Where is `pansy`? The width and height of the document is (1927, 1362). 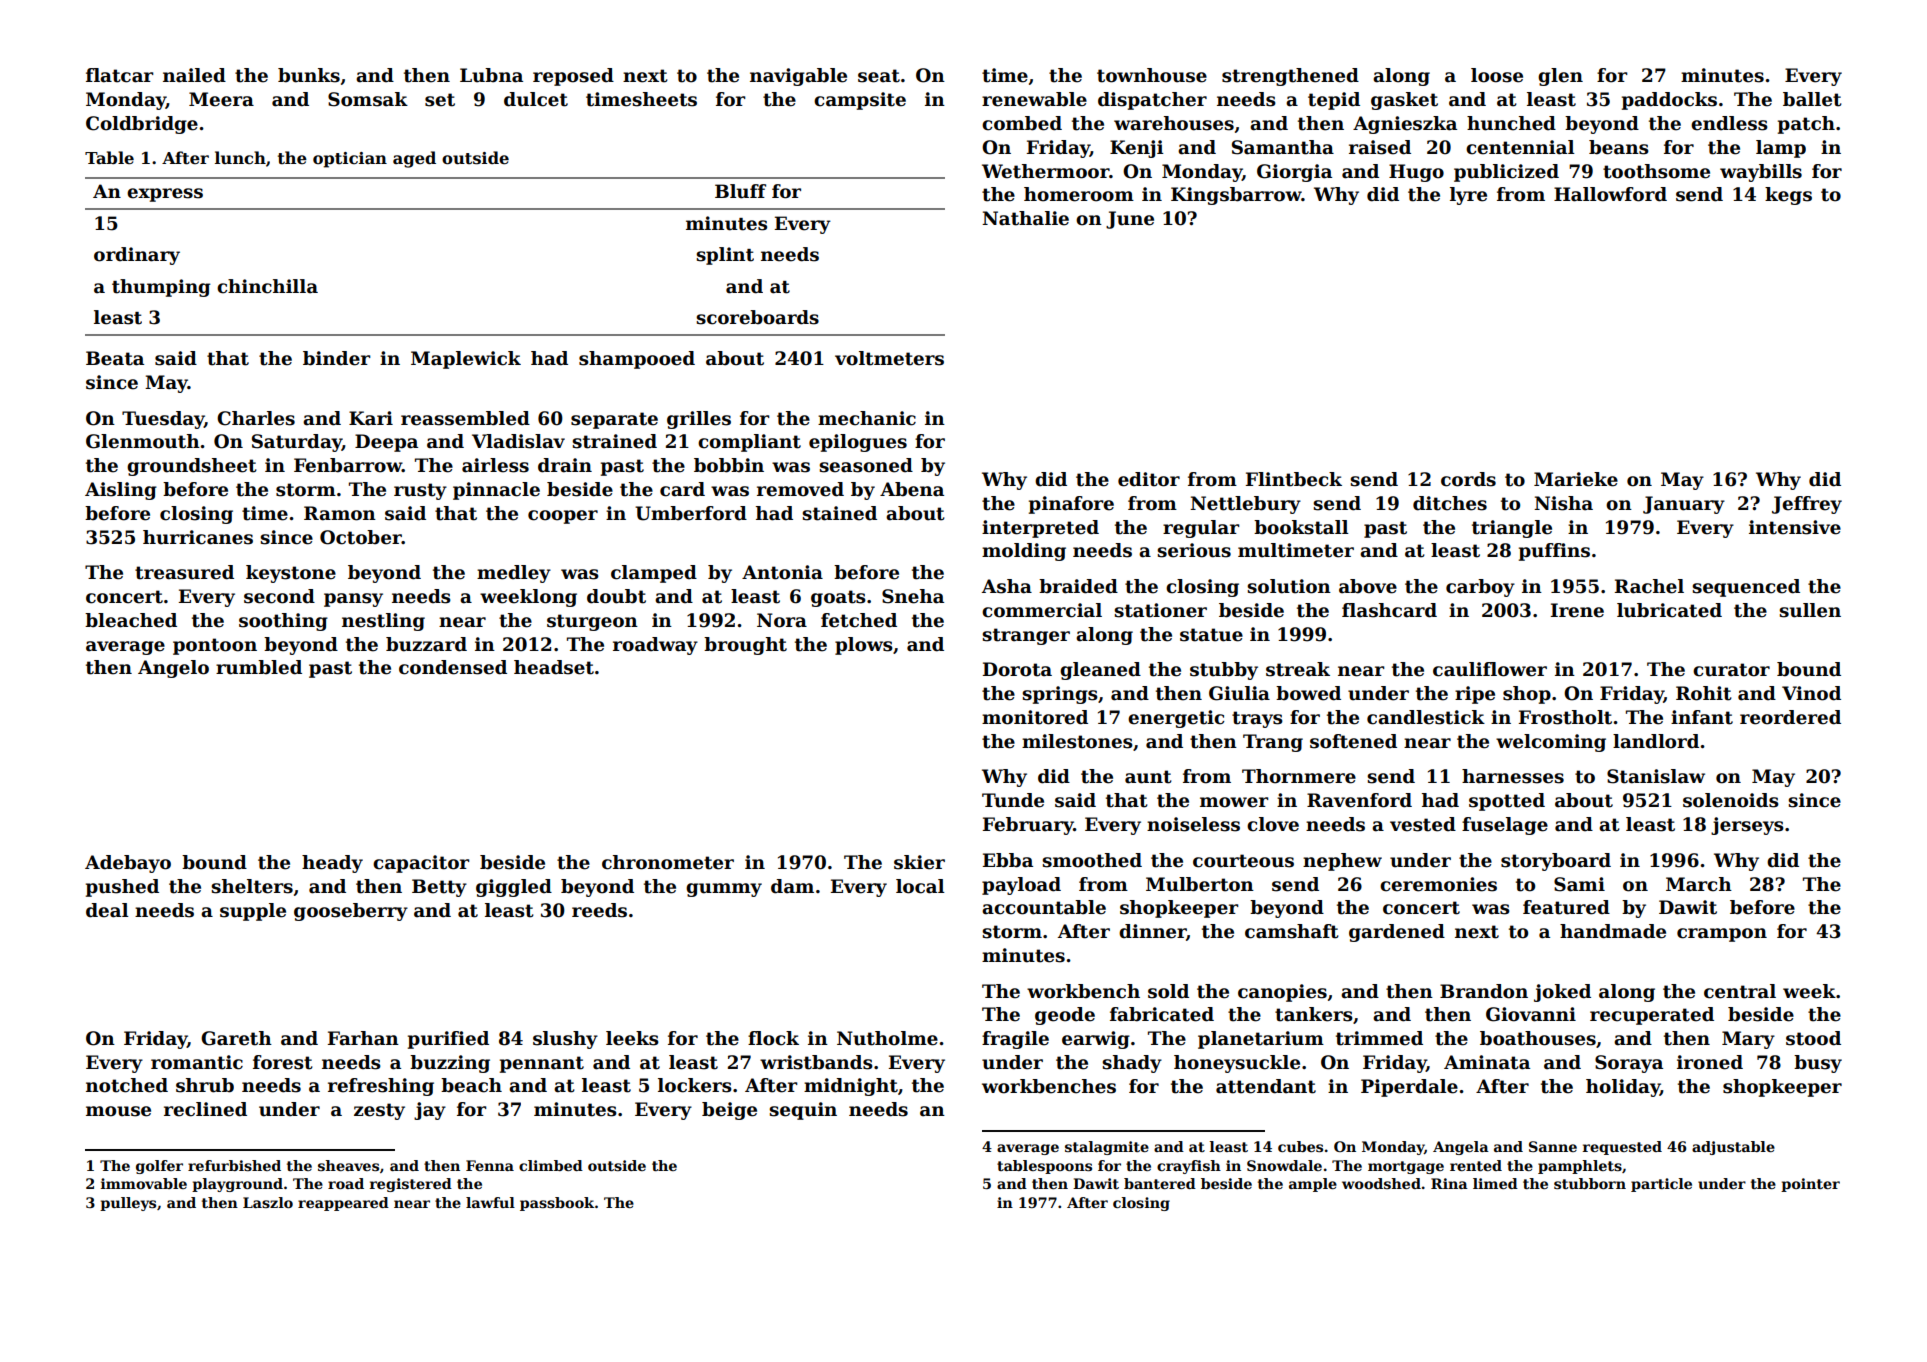 pansy is located at coordinates (353, 600).
